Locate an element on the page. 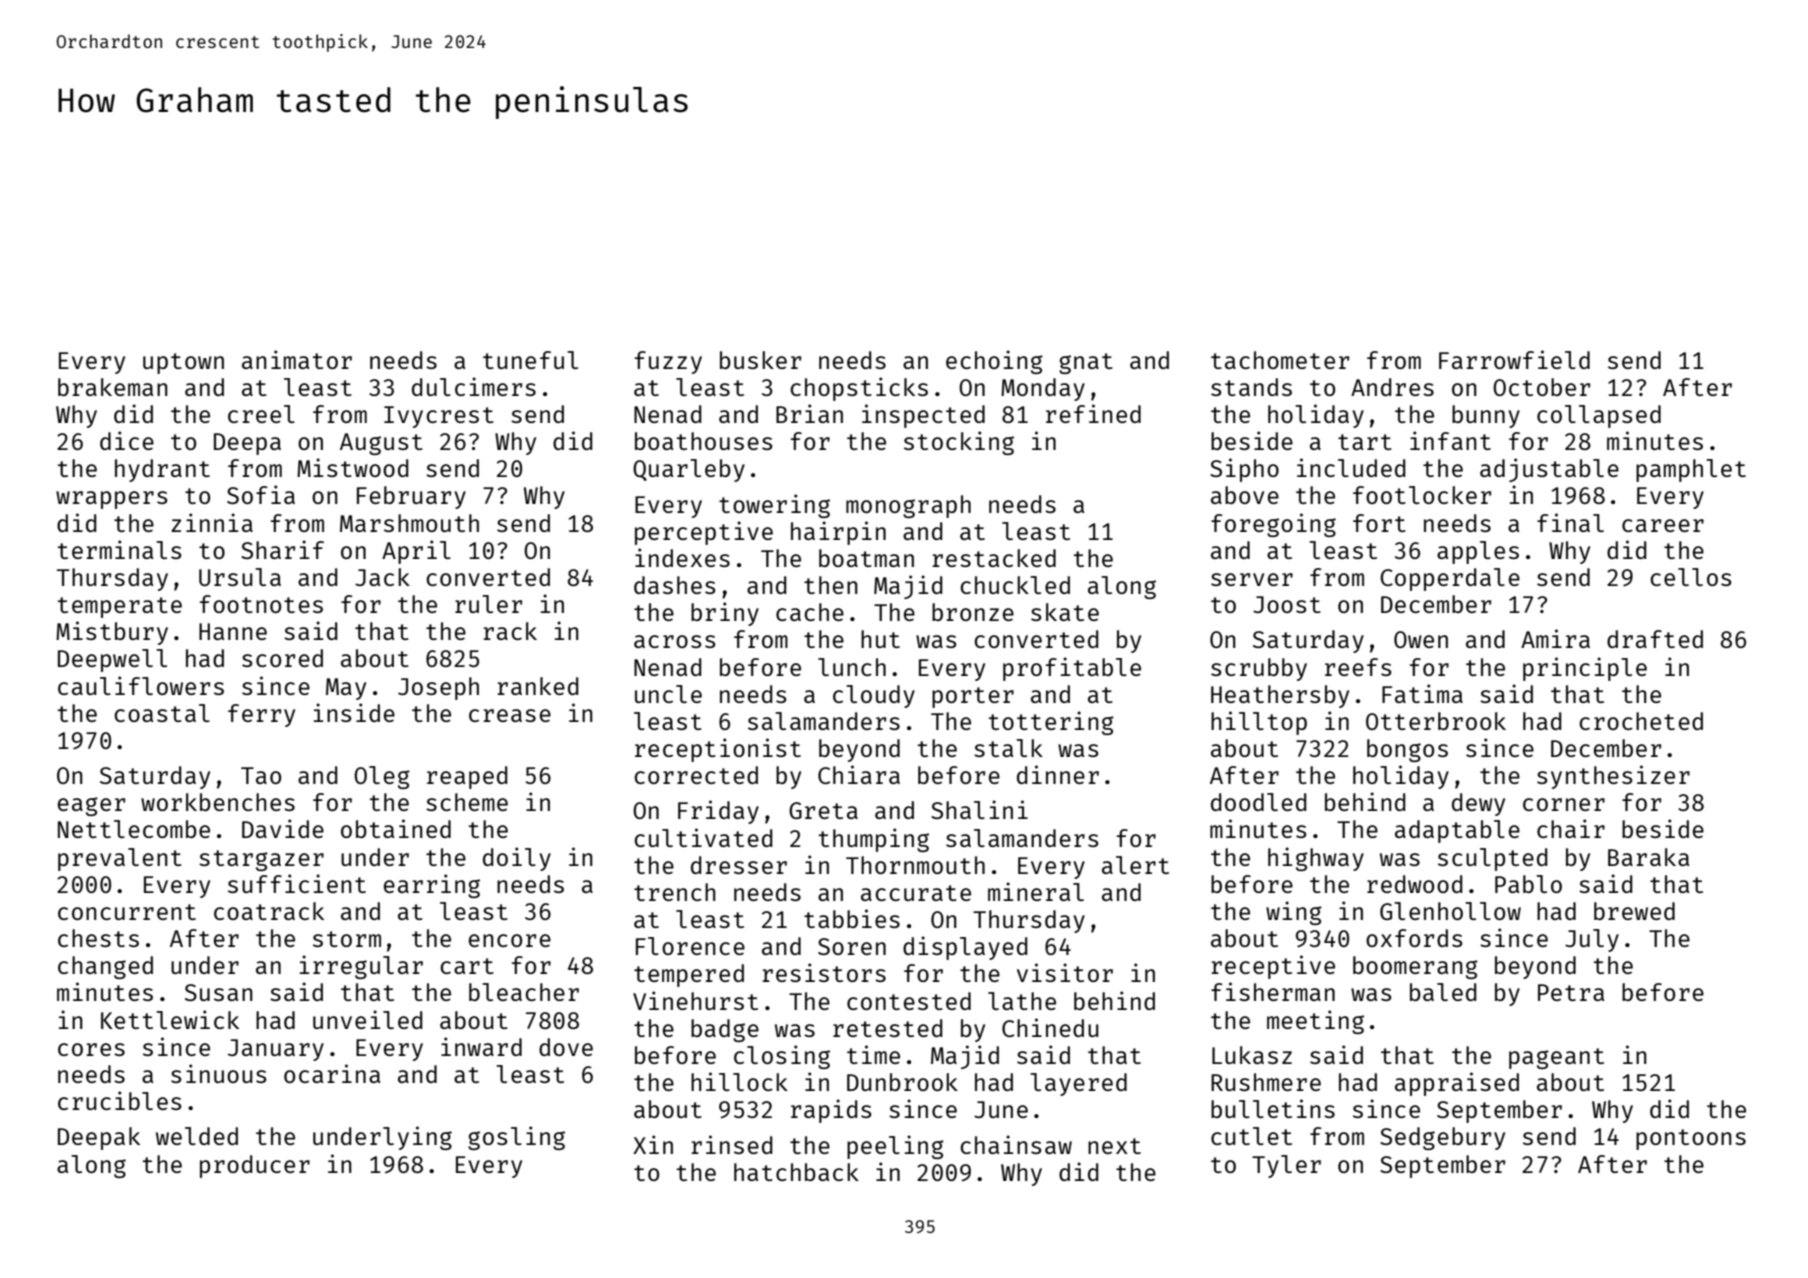 The width and height of the page is (1808, 1278). ocarina is located at coordinates (332, 1073).
